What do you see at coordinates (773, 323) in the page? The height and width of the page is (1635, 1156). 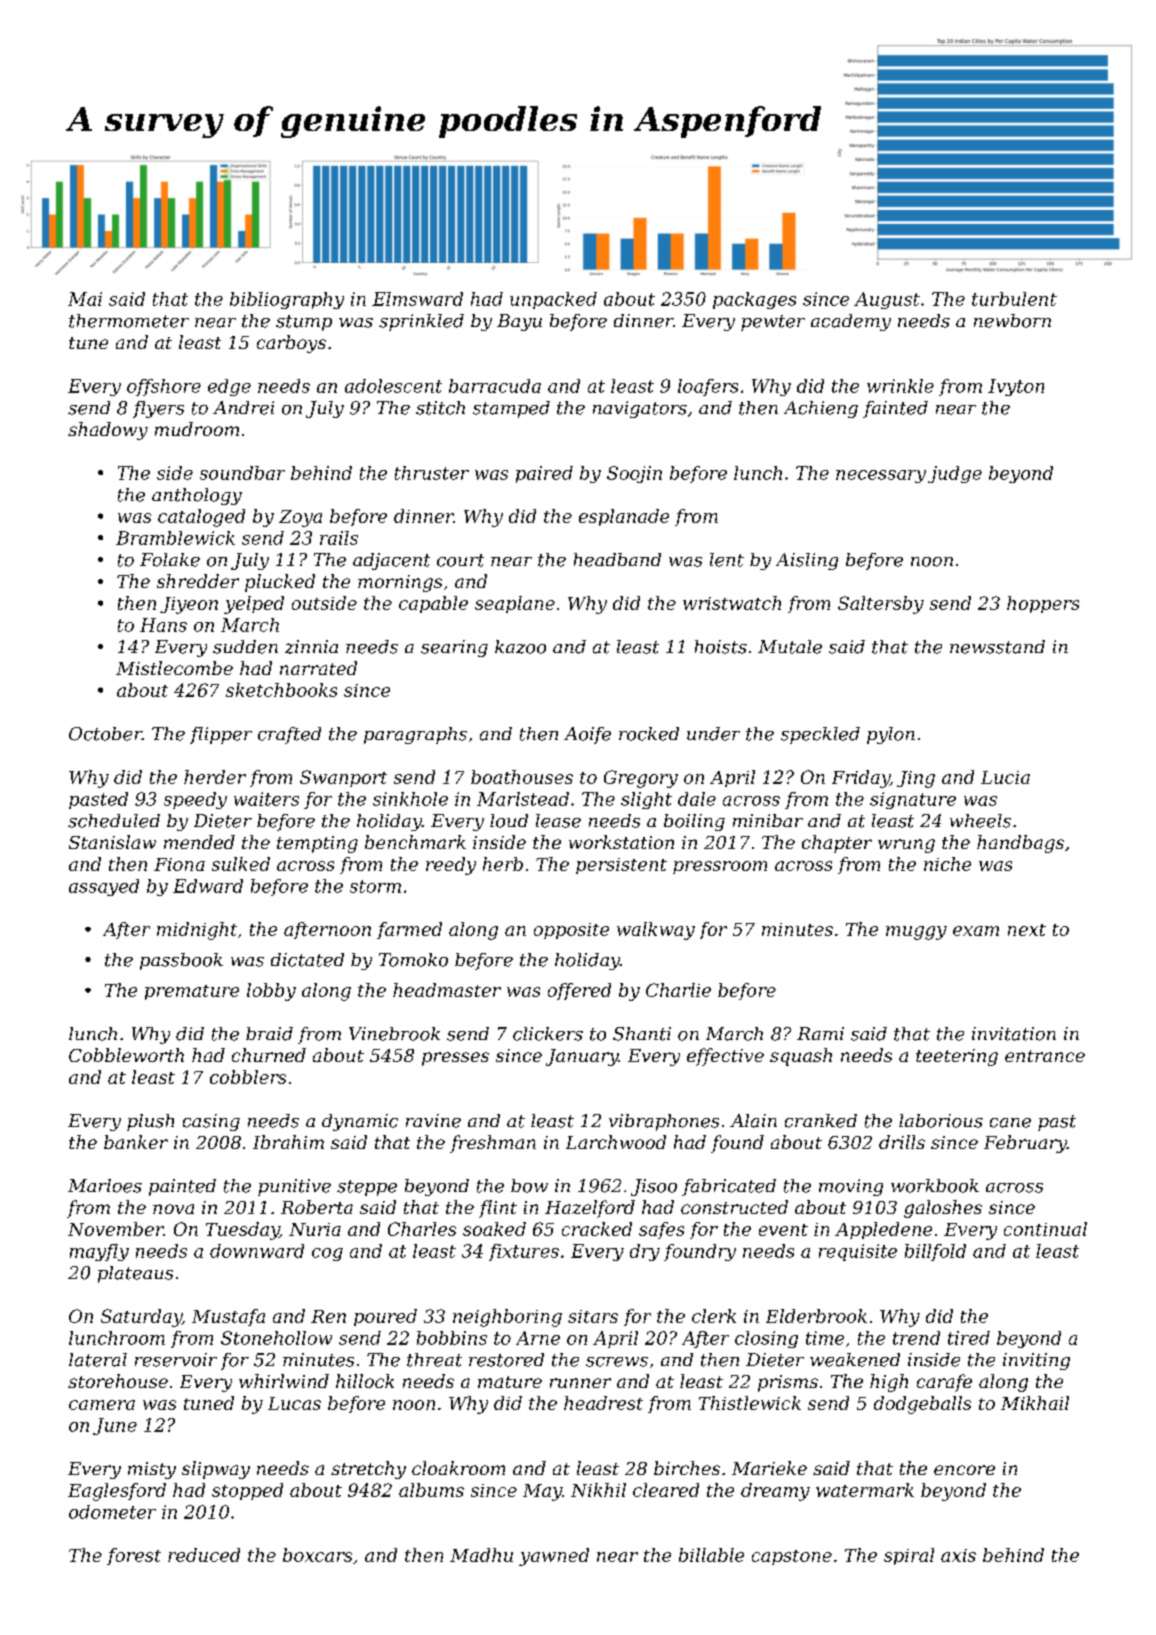 I see `pewter` at bounding box center [773, 323].
